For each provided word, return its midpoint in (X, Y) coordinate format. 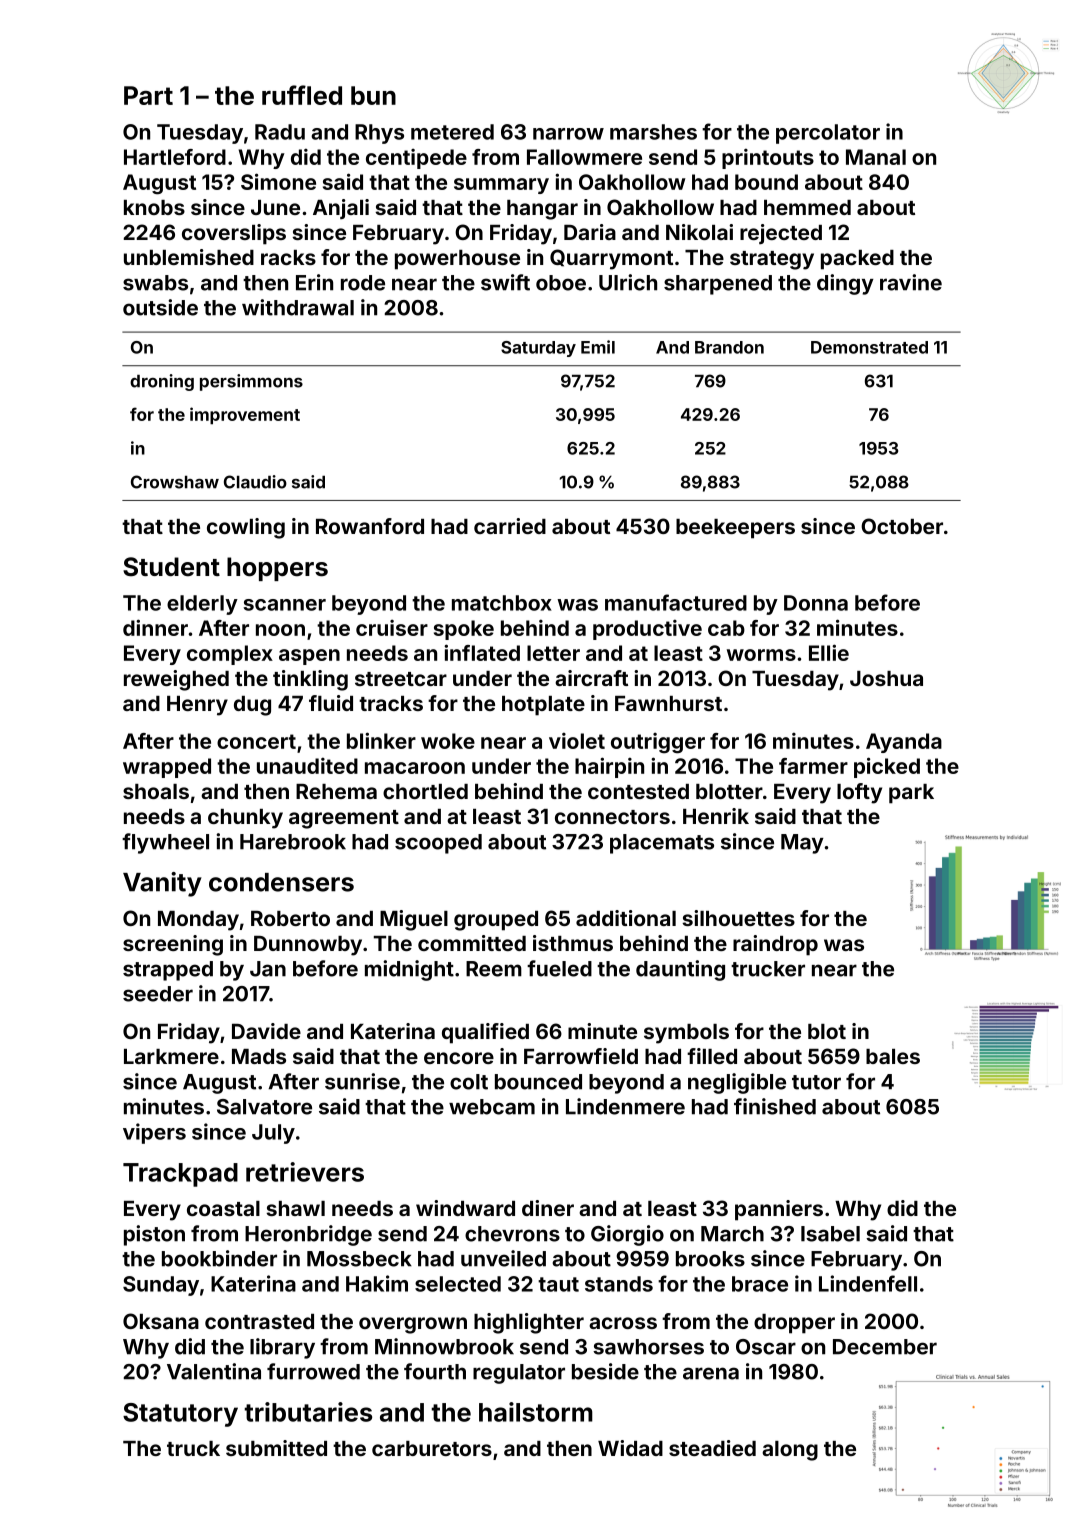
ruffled (302, 95)
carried (510, 526)
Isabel (830, 1234)
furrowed (313, 1371)
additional (626, 918)
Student (171, 567)
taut (558, 1284)
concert (256, 741)
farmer (813, 766)
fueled (559, 968)
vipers (154, 1133)
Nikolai (699, 232)
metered (452, 132)
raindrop (775, 945)
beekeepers (735, 529)
